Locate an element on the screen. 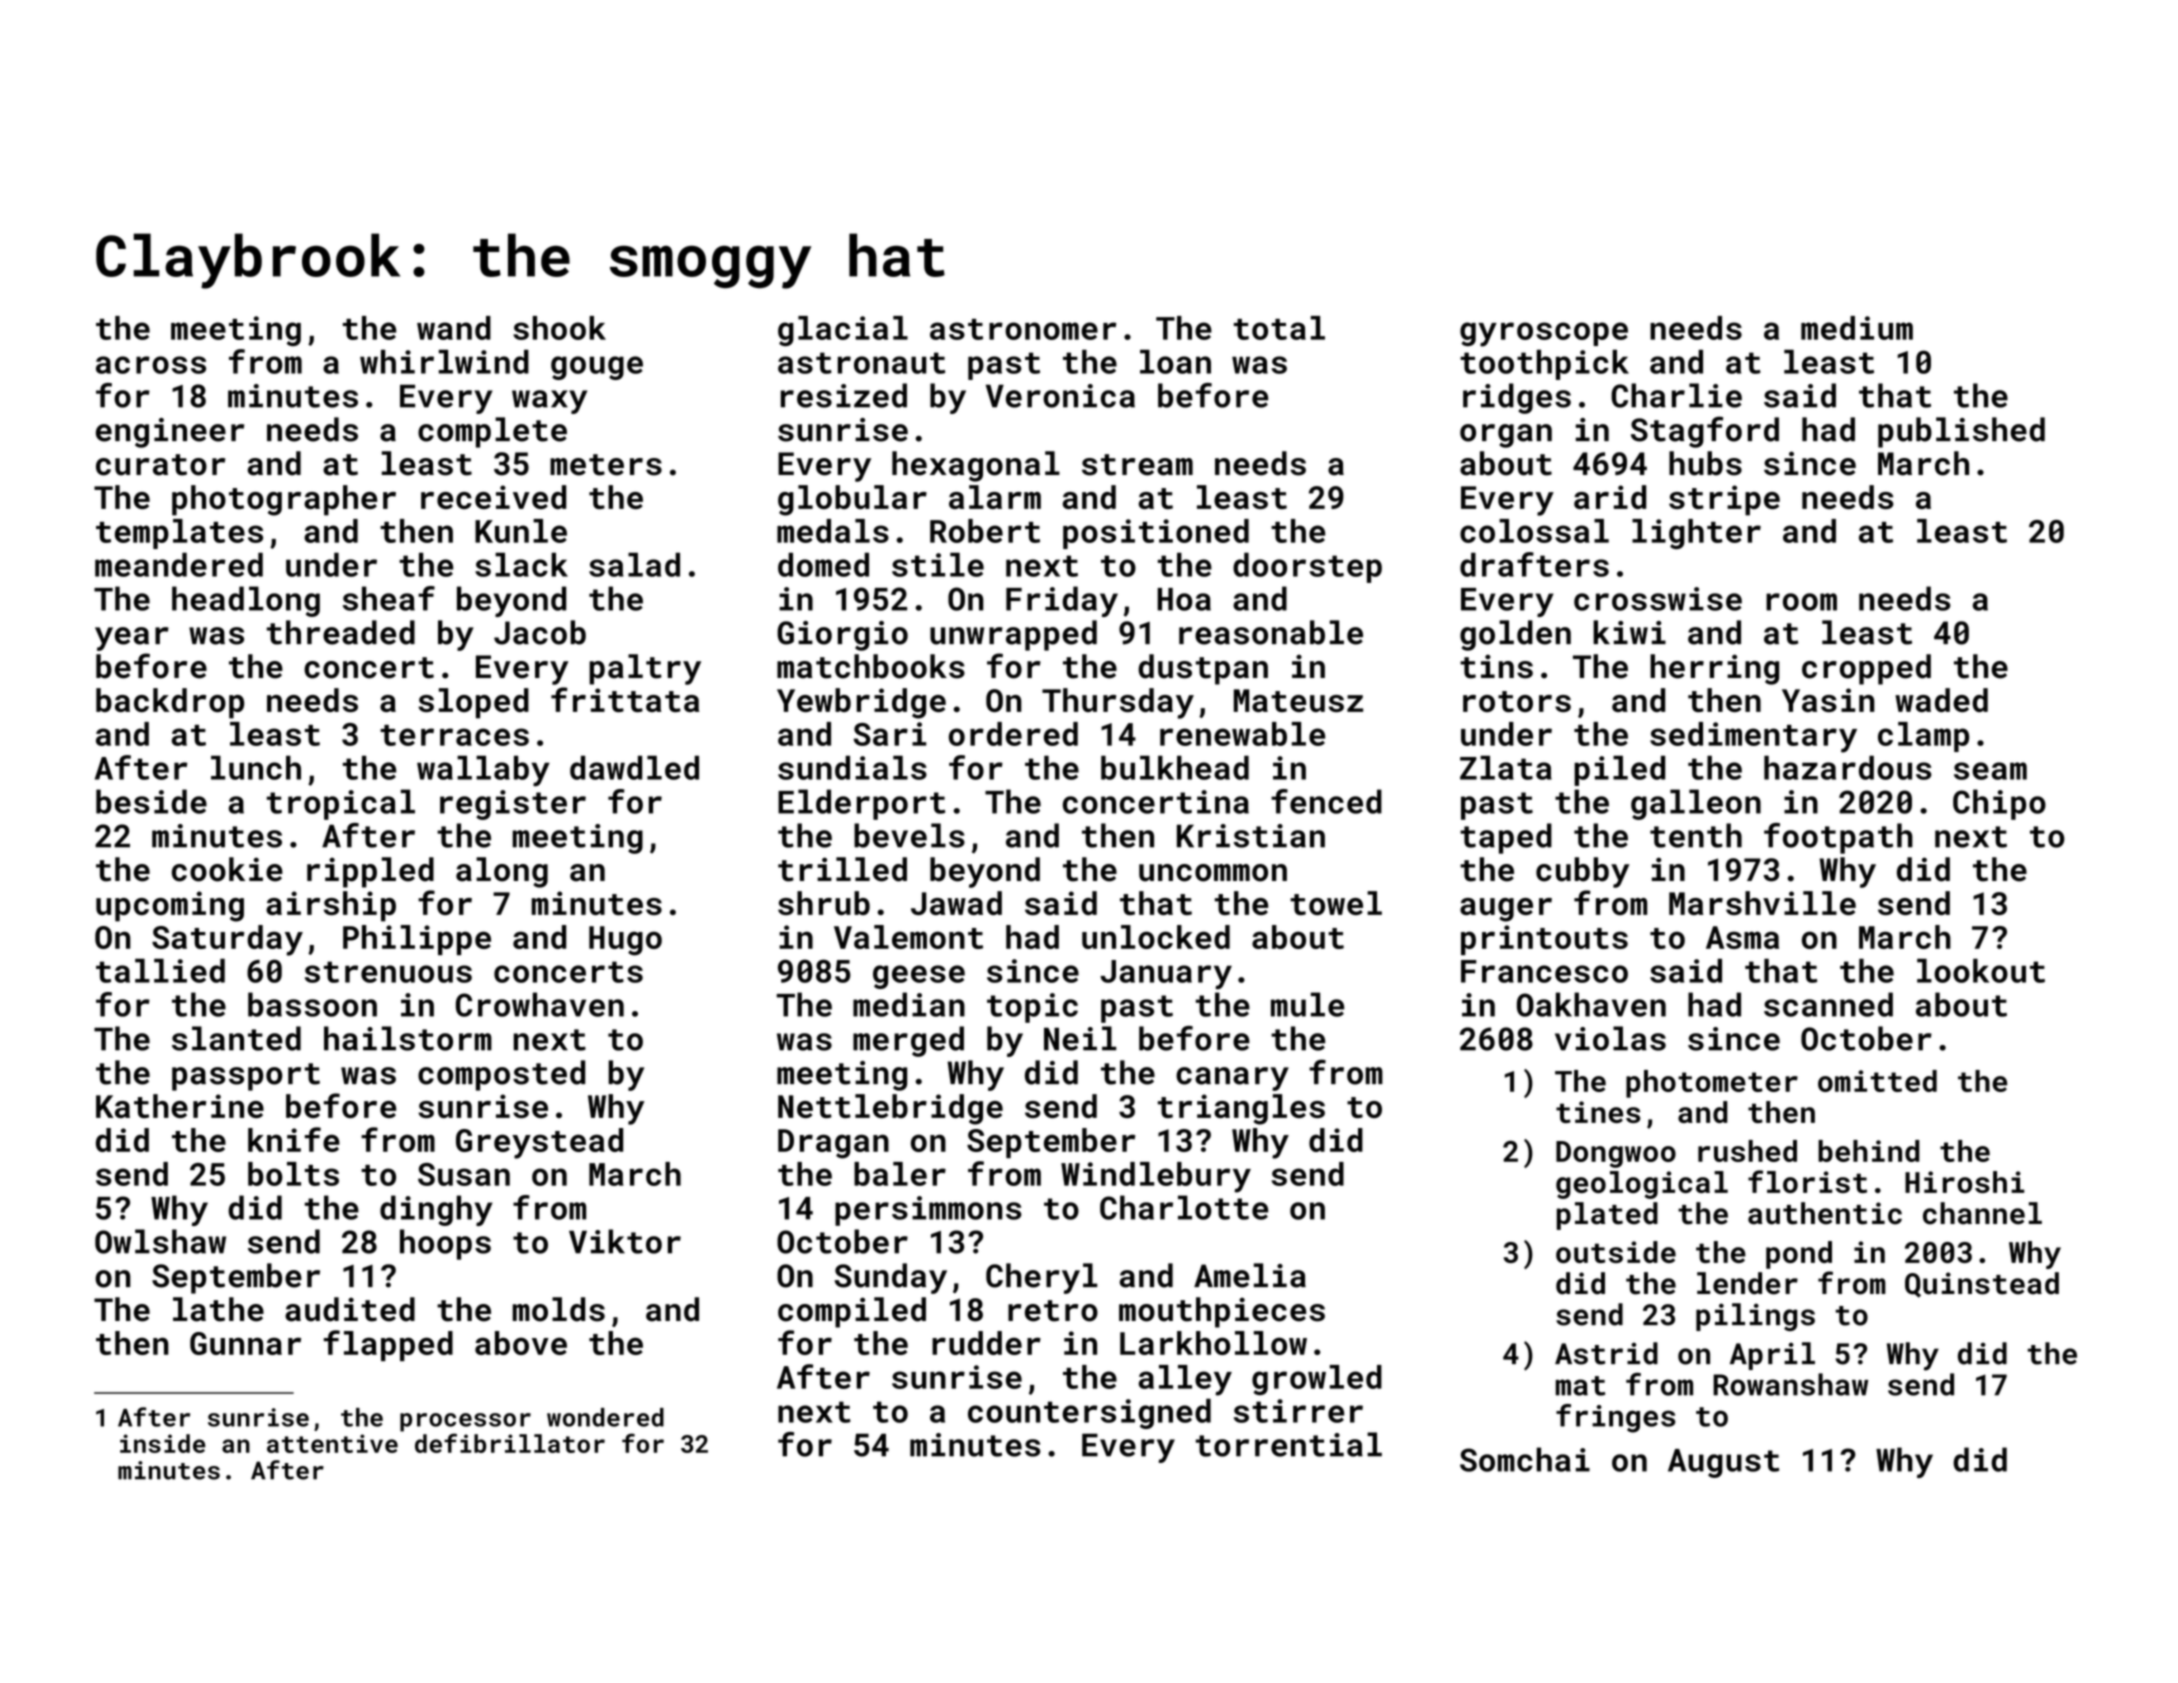 Image resolution: width=2178 pixels, height=1683 pixels. sedimentary is located at coordinates (1753, 737).
